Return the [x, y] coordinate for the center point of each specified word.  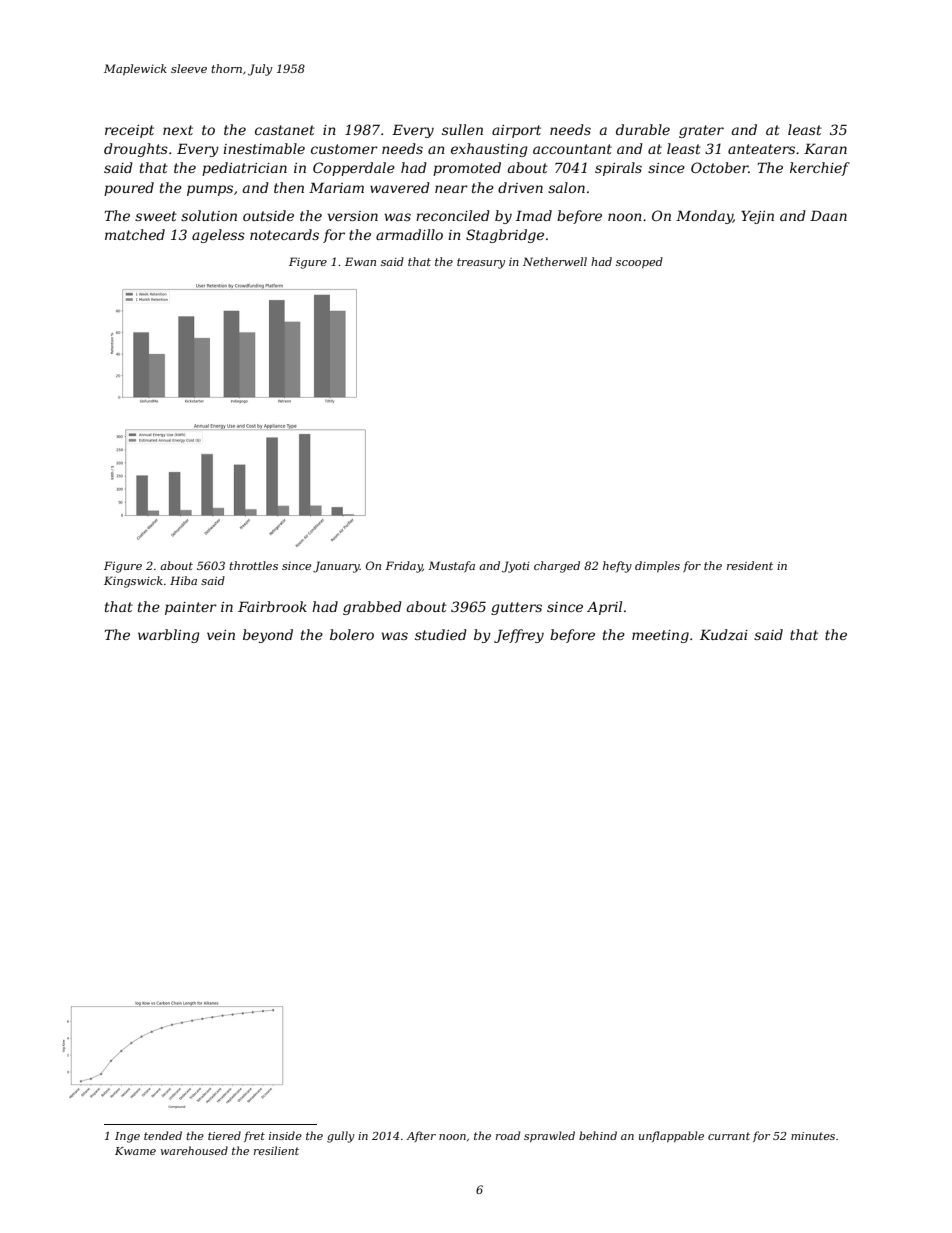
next [178, 130]
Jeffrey [519, 636]
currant [729, 1136]
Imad [534, 215]
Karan [825, 148]
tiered [224, 1135]
